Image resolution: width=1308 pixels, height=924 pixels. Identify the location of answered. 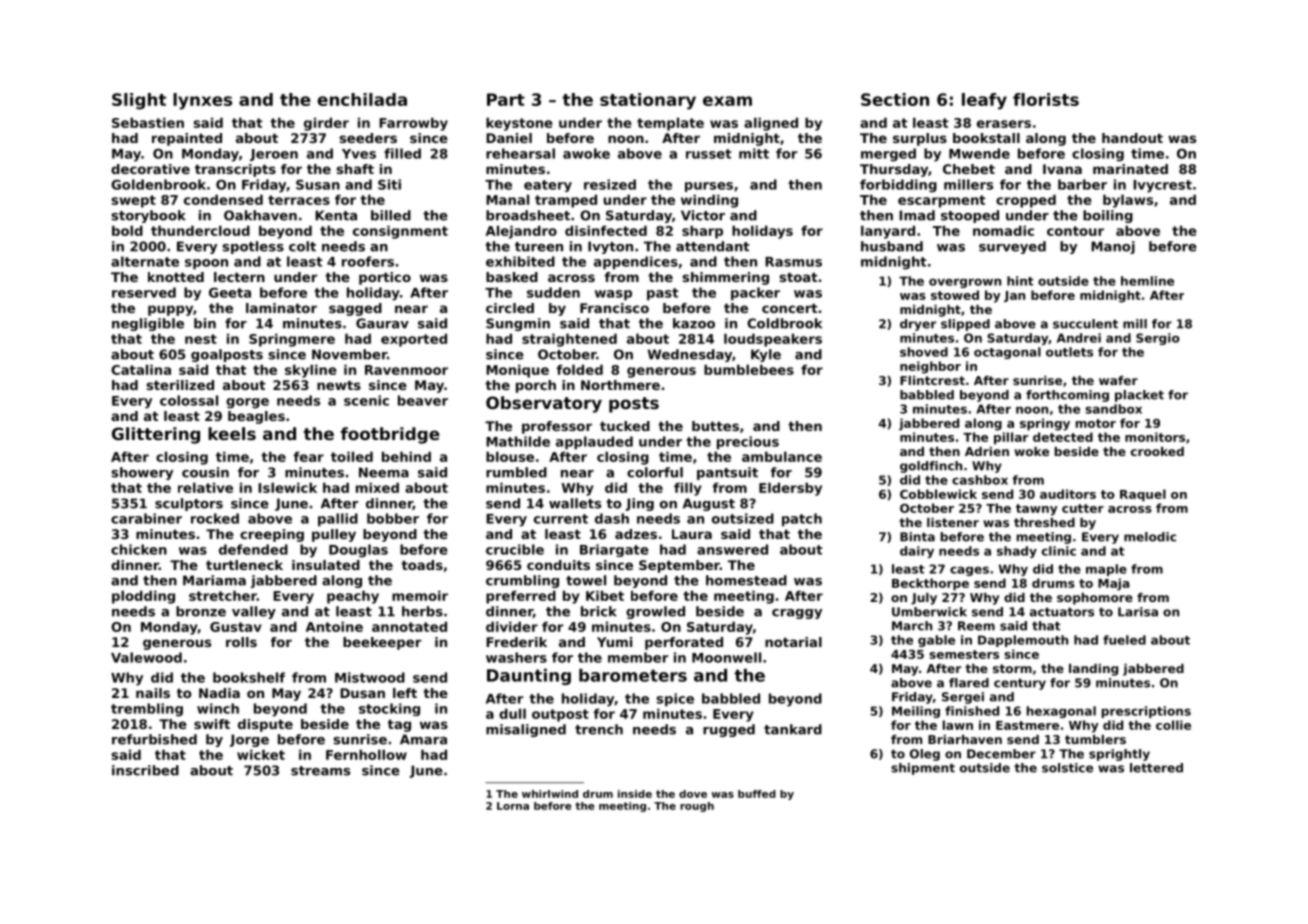
(732, 549).
